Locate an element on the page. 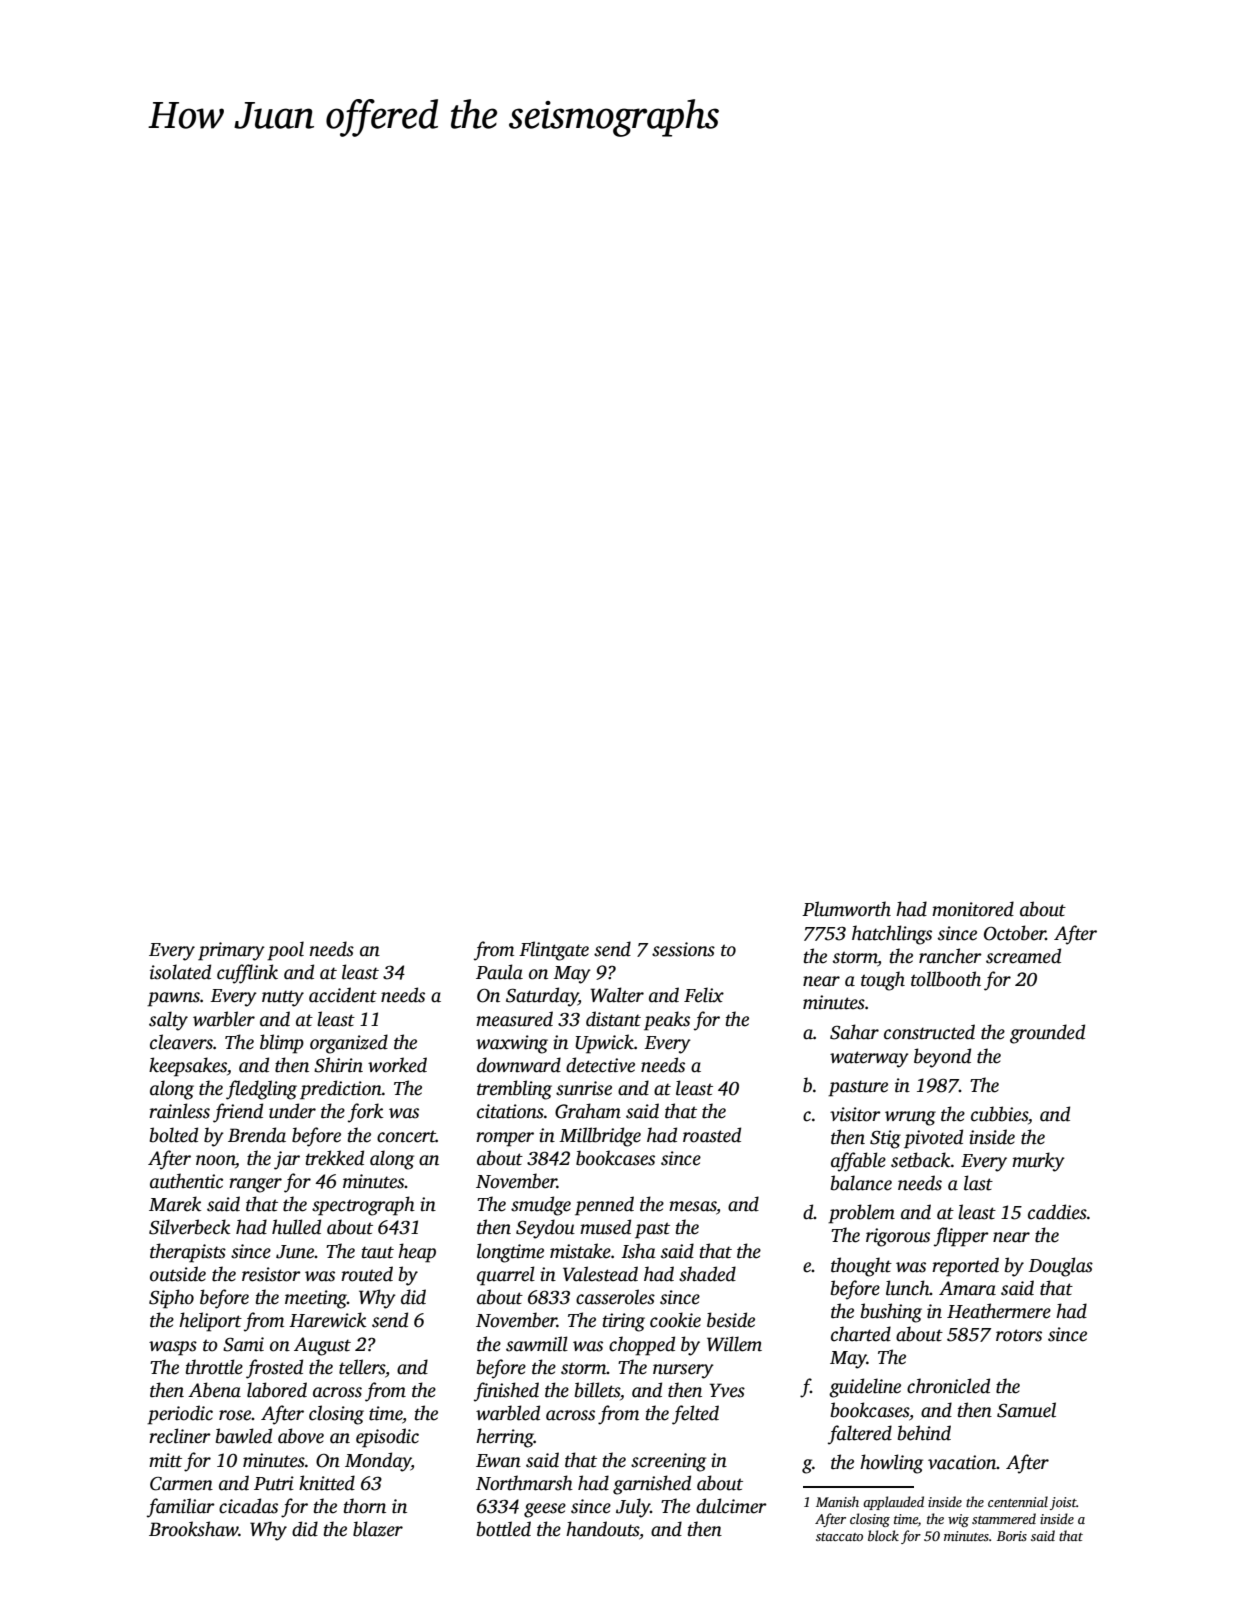 The width and height of the page is (1246, 1613). rancher is located at coordinates (950, 956).
